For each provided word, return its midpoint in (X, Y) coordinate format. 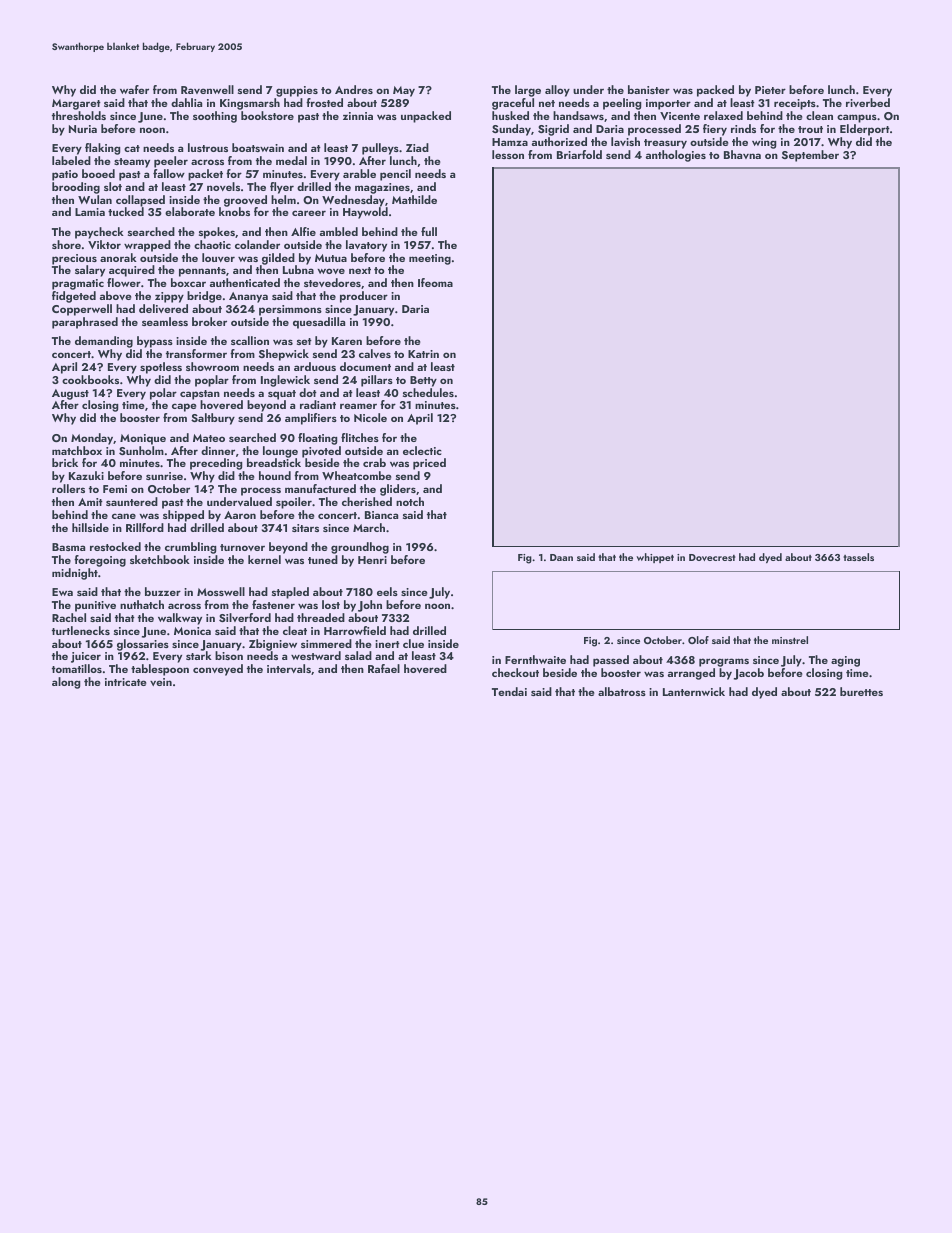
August (70, 394)
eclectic (422, 450)
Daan (561, 557)
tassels (858, 557)
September (810, 156)
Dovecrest (712, 557)
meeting (430, 259)
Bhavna (742, 154)
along (66, 683)
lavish (625, 141)
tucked (126, 211)
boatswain (258, 147)
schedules (428, 392)
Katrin (423, 354)
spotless (161, 368)
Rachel (69, 617)
